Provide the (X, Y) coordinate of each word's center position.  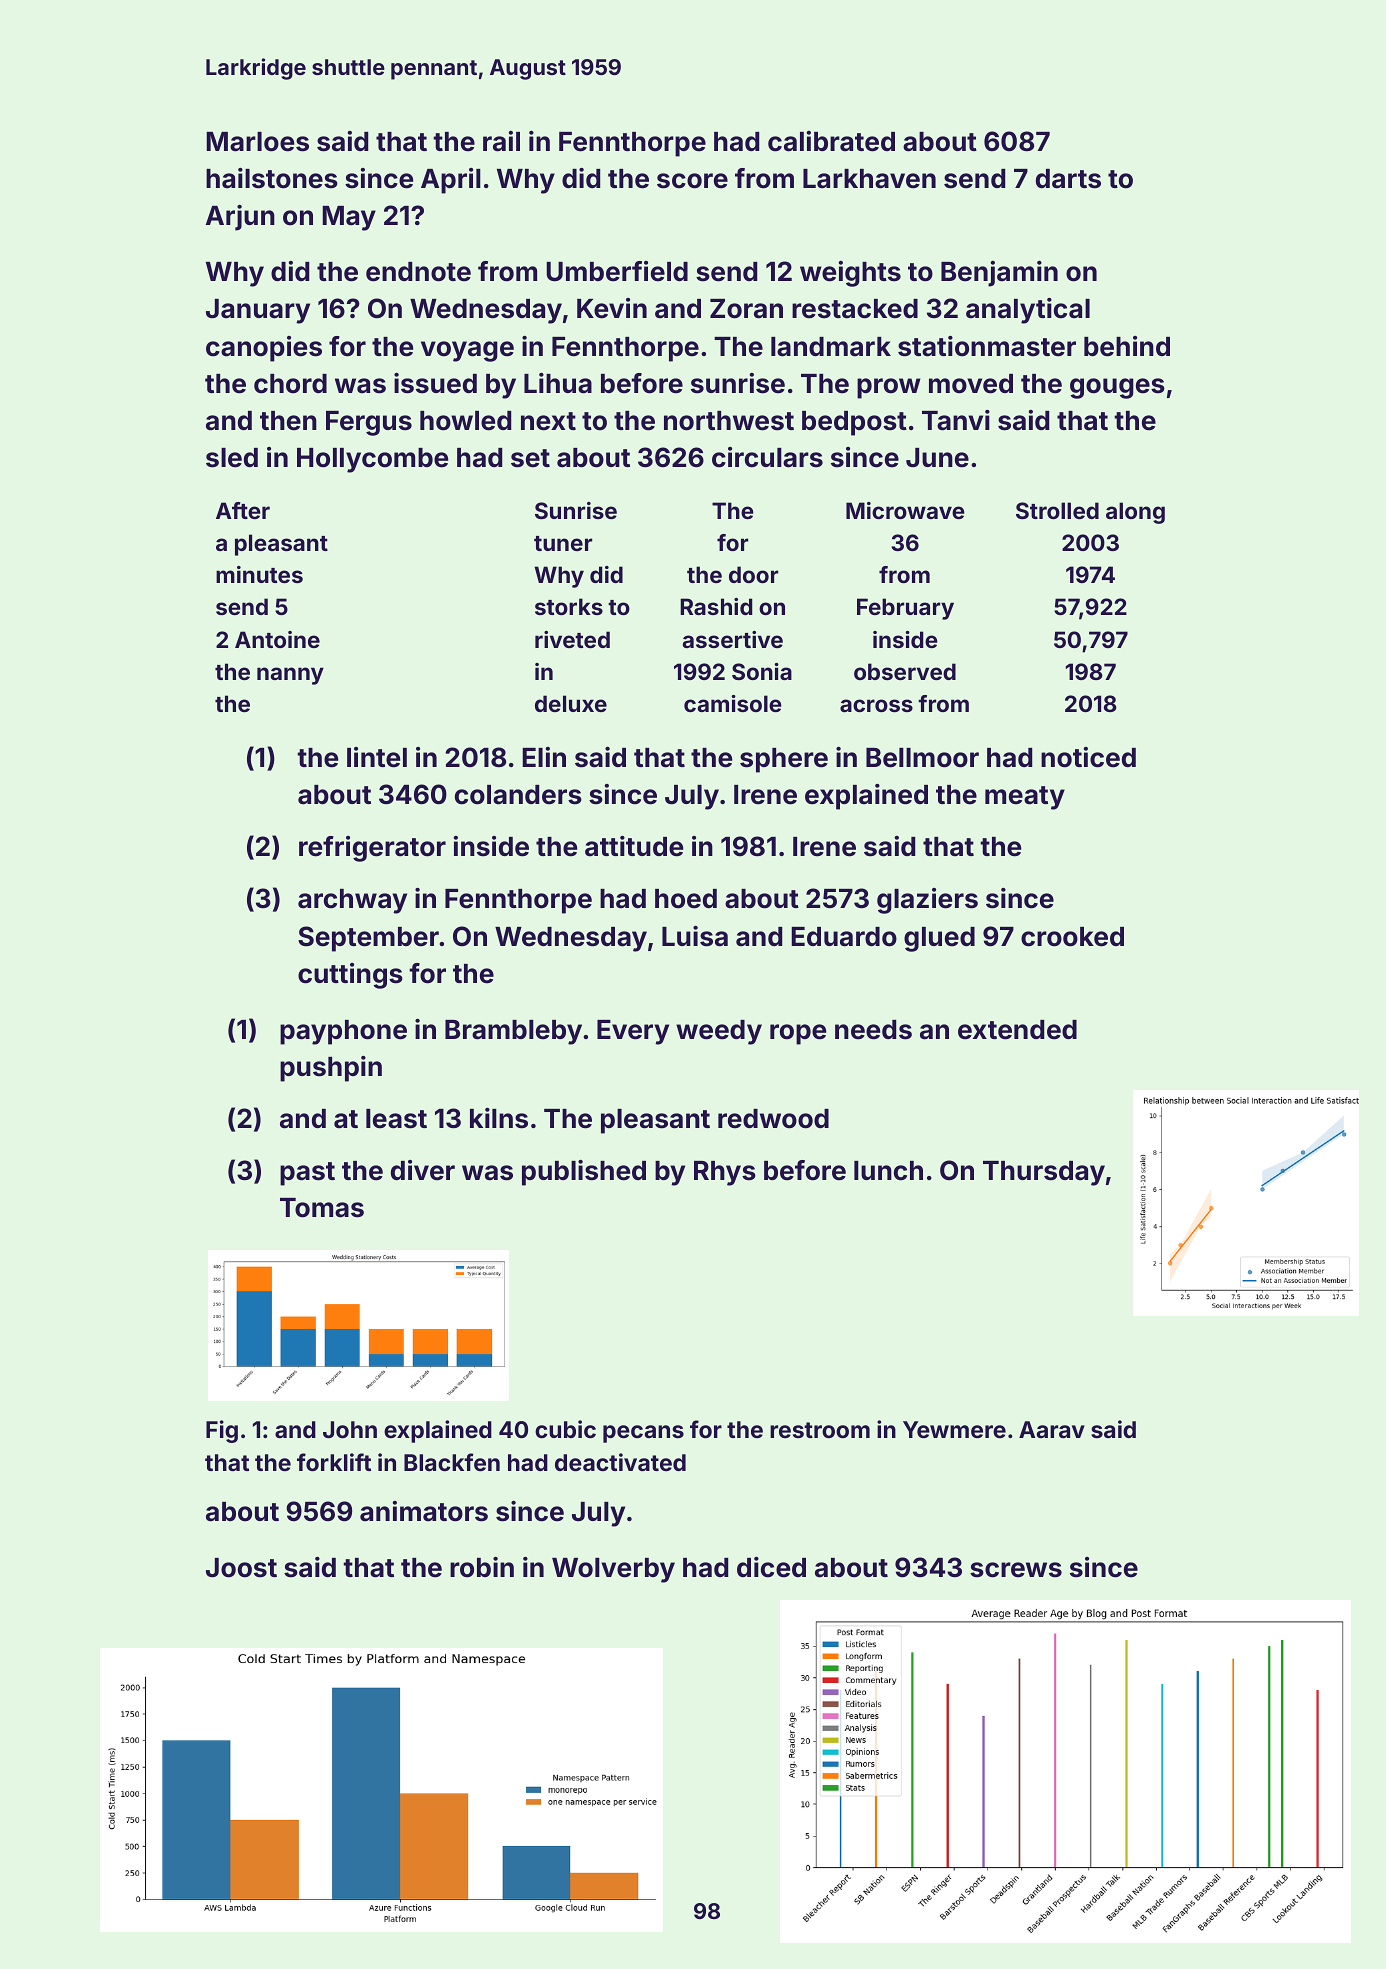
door (753, 574)
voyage (467, 351)
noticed (1088, 757)
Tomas (322, 1208)
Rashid (716, 606)
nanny (290, 676)
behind (1127, 346)
